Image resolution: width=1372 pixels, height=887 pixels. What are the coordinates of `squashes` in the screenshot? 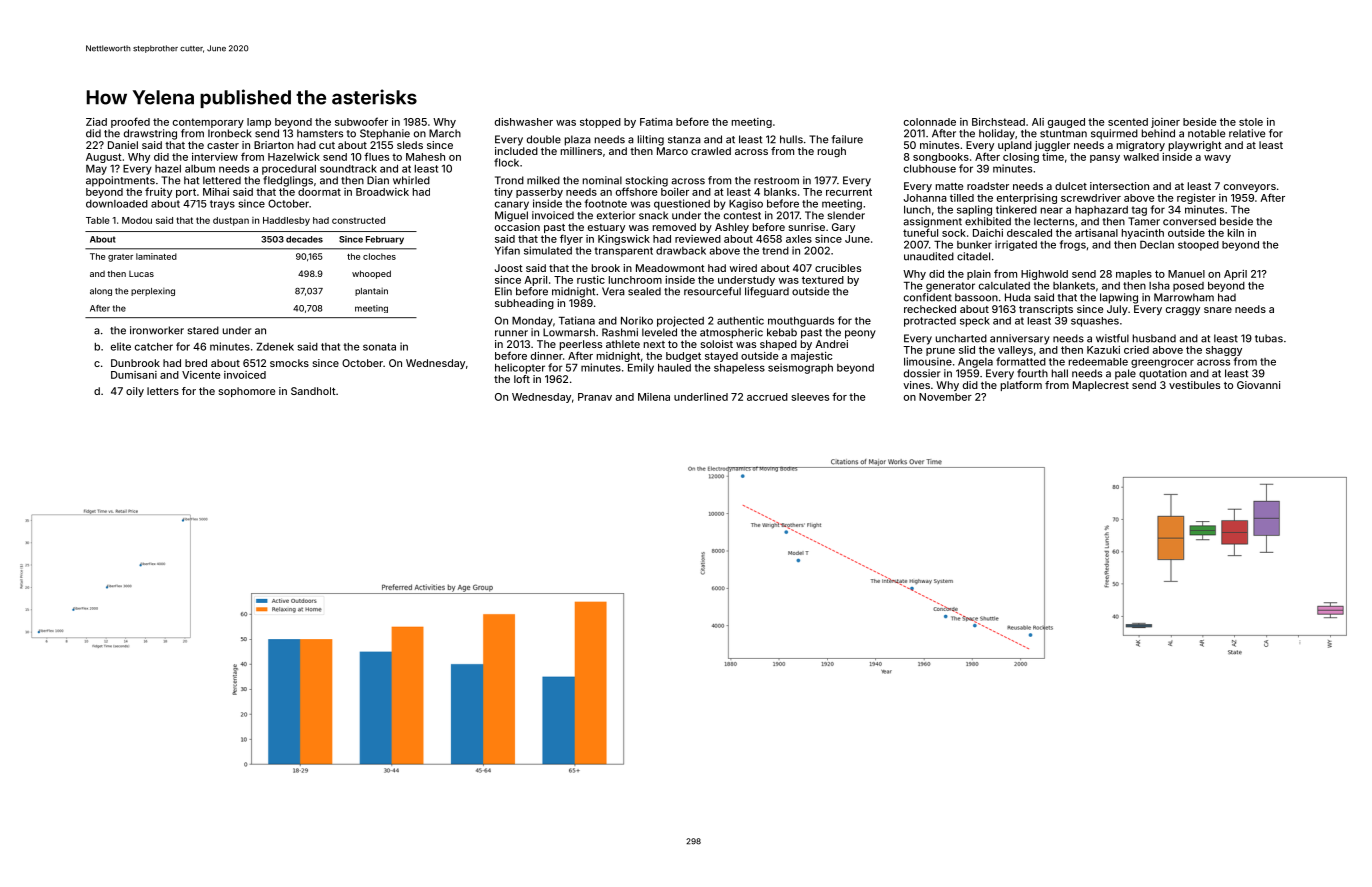 It's located at (1095, 322).
